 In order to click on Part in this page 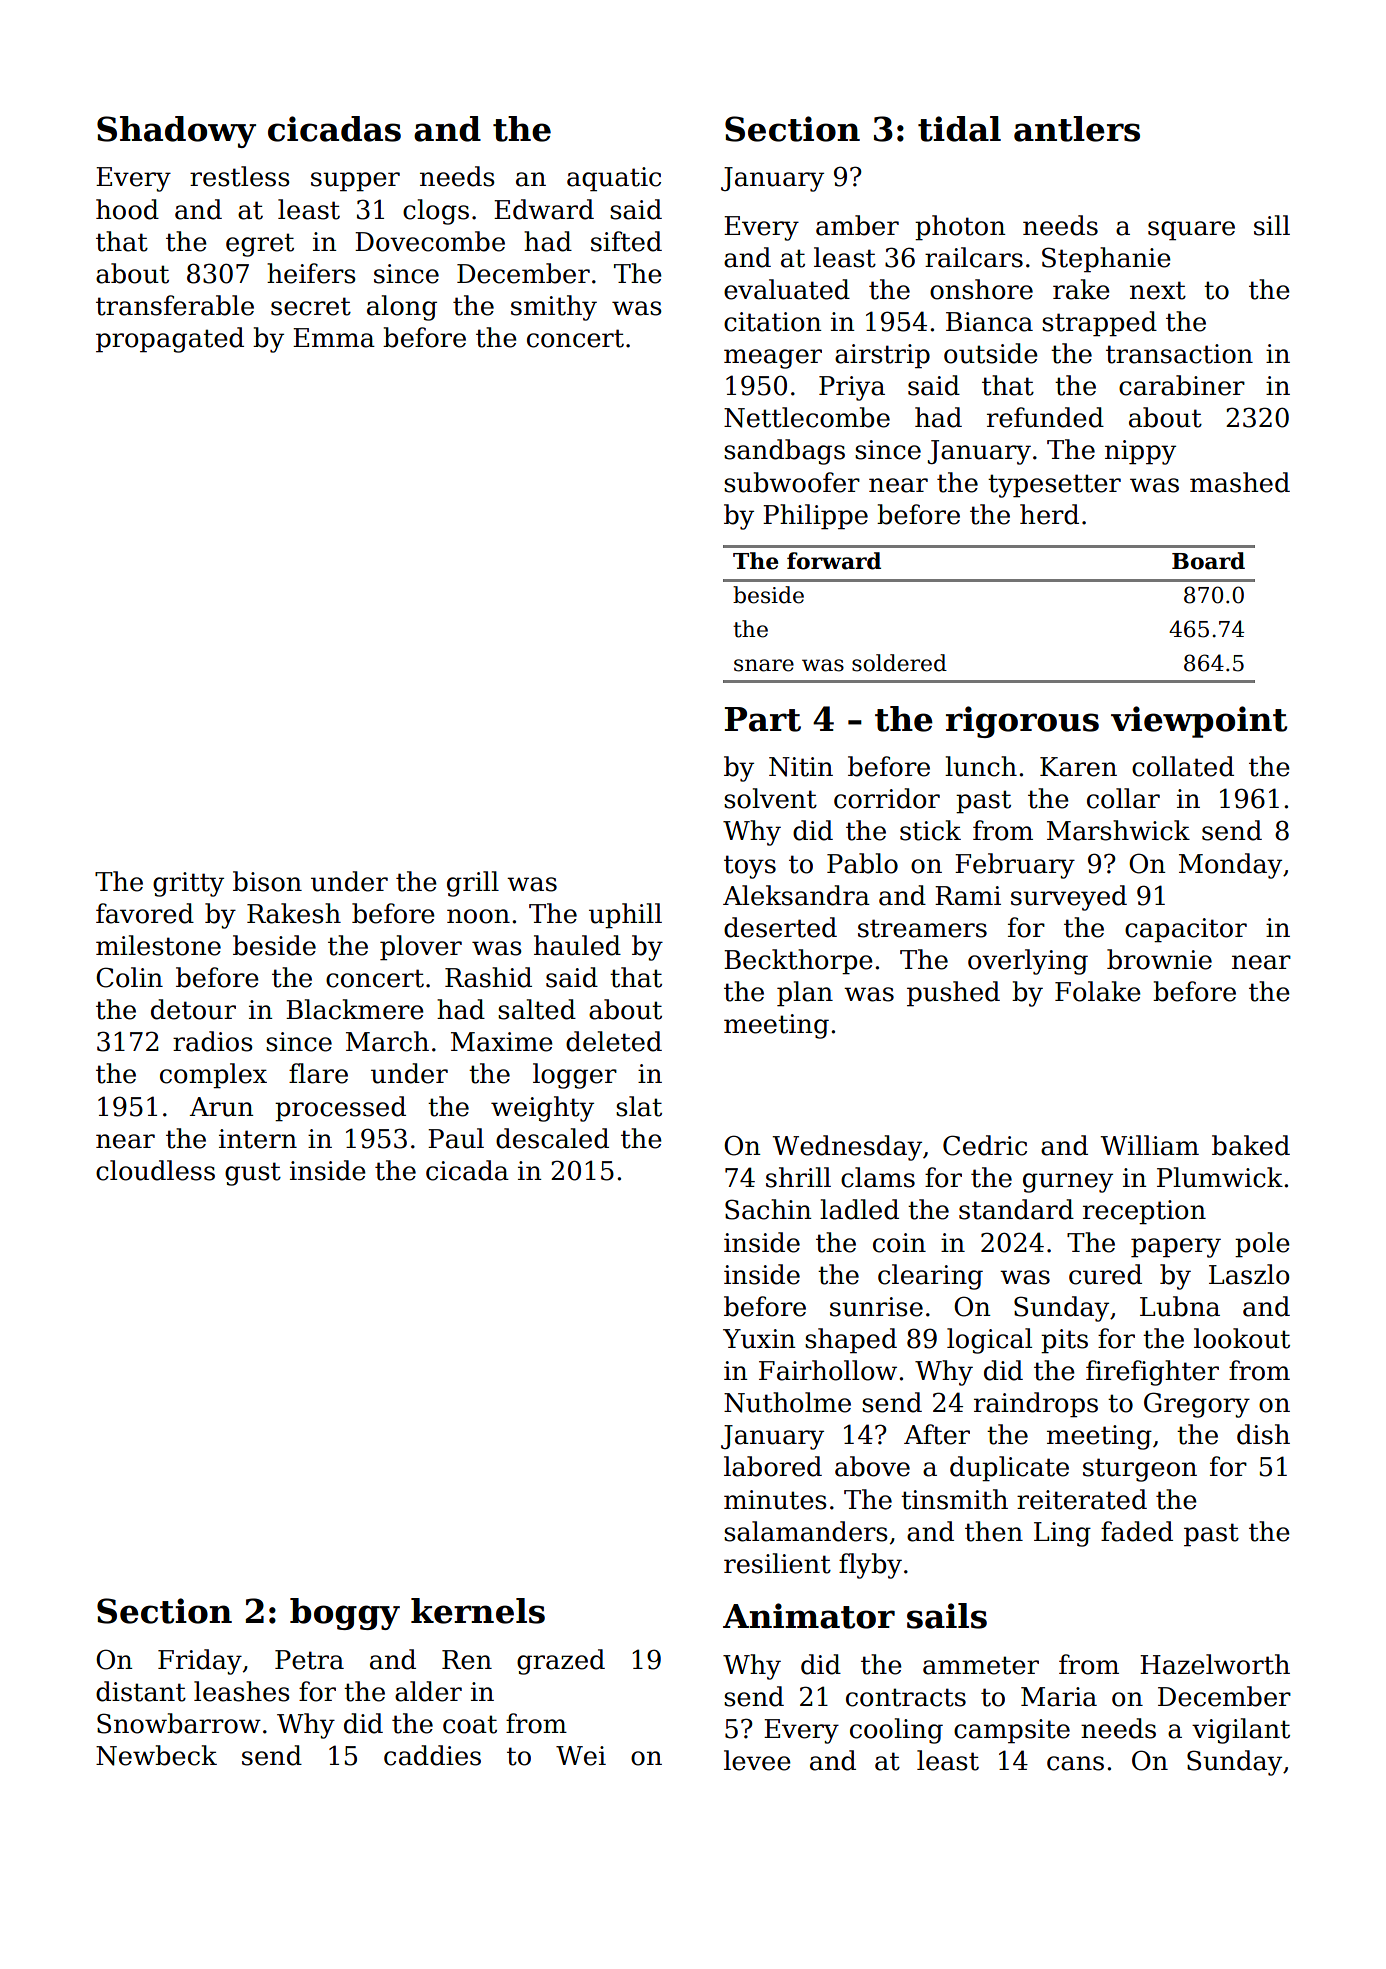, I will do `click(763, 719)`.
